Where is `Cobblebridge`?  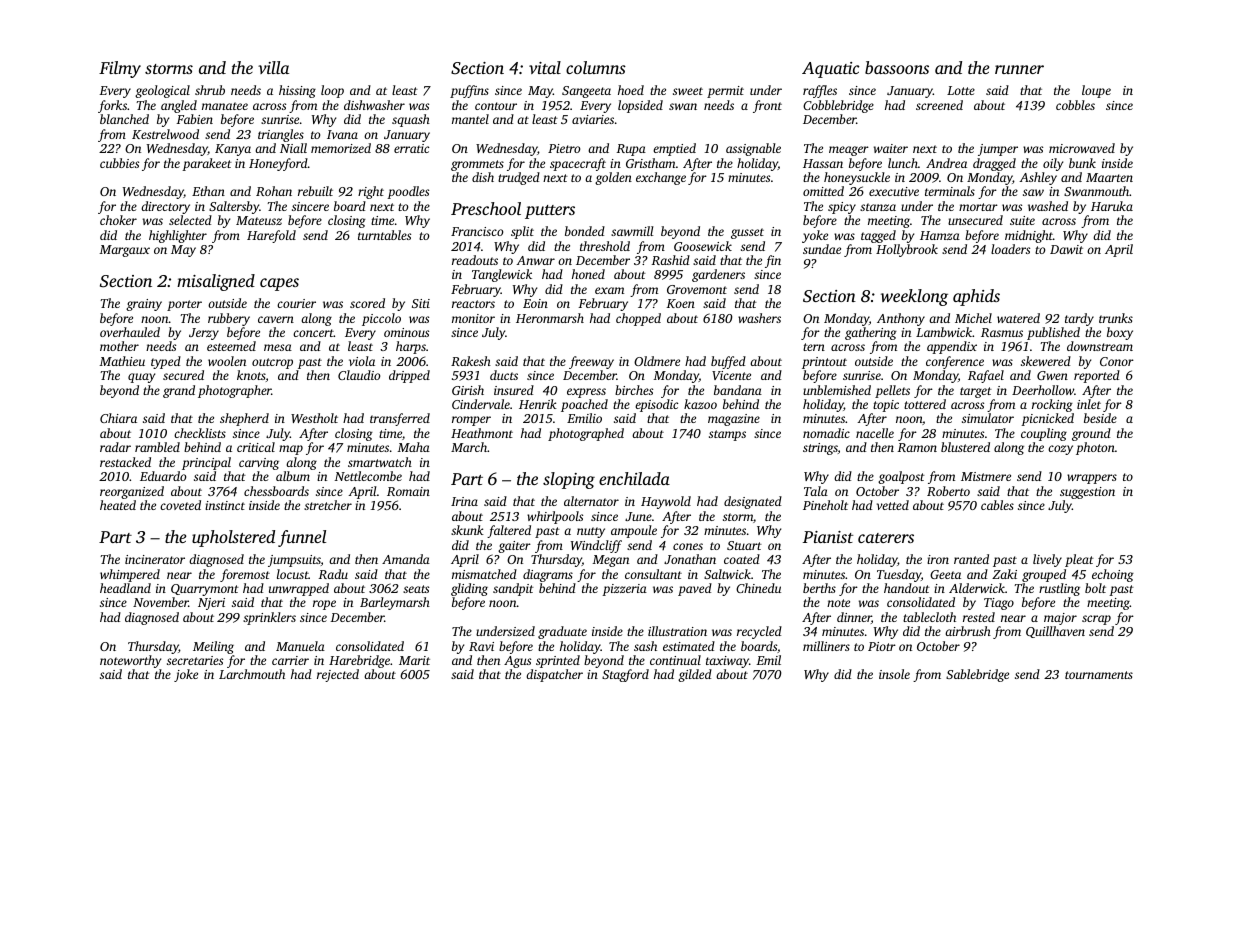
Cobblebridge is located at coordinates (838, 106).
